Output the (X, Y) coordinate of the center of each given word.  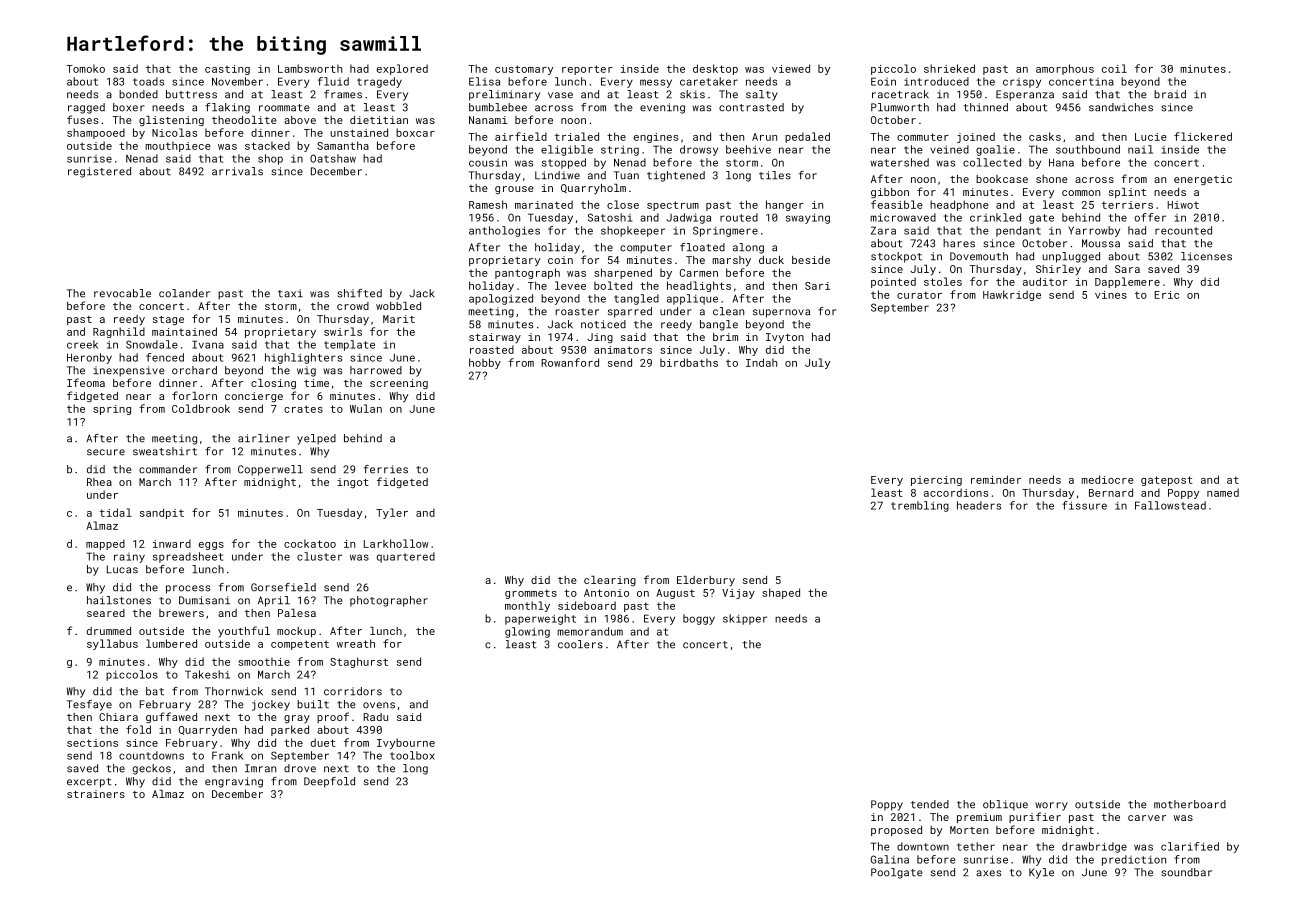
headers (979, 505)
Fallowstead (1170, 505)
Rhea (99, 482)
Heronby (89, 358)
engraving (234, 782)
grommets (531, 594)
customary (524, 70)
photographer (389, 601)
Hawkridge (1012, 295)
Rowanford (570, 362)
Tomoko (85, 68)
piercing (936, 481)
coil (1114, 68)
